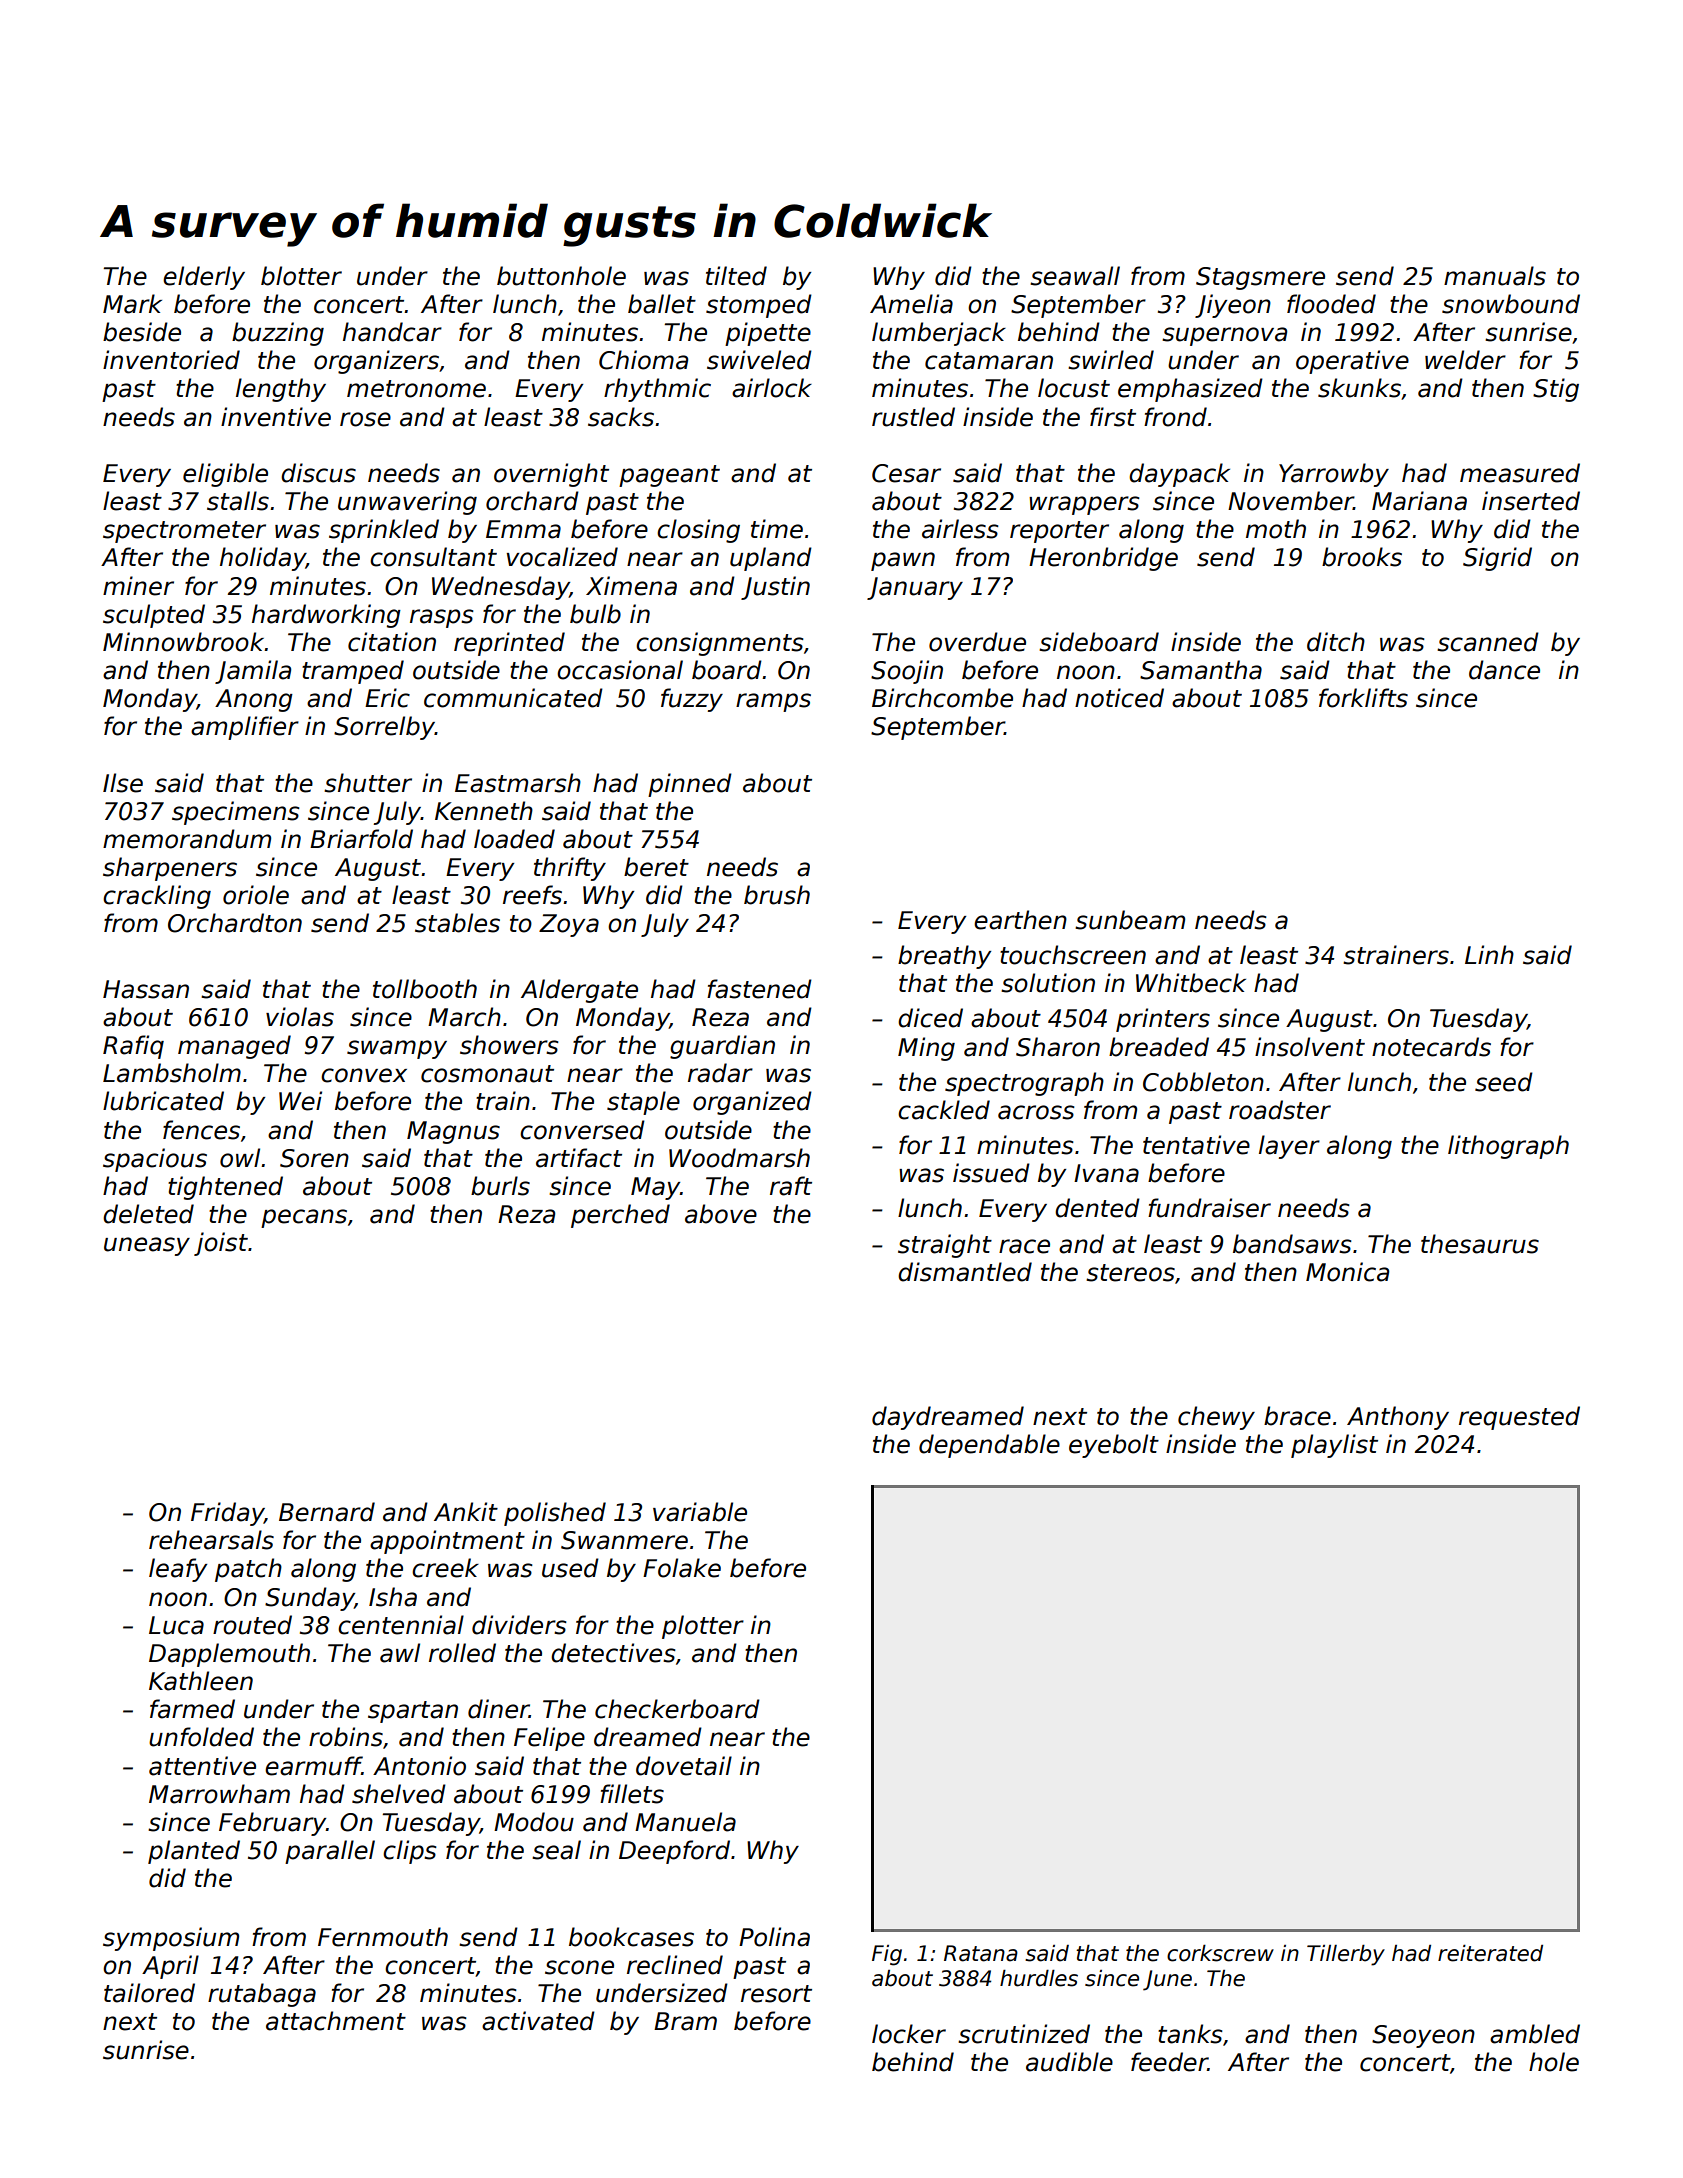 The width and height of the screenshot is (1683, 2178). Describe the element at coordinates (1504, 670) in the screenshot. I see `dance` at that location.
